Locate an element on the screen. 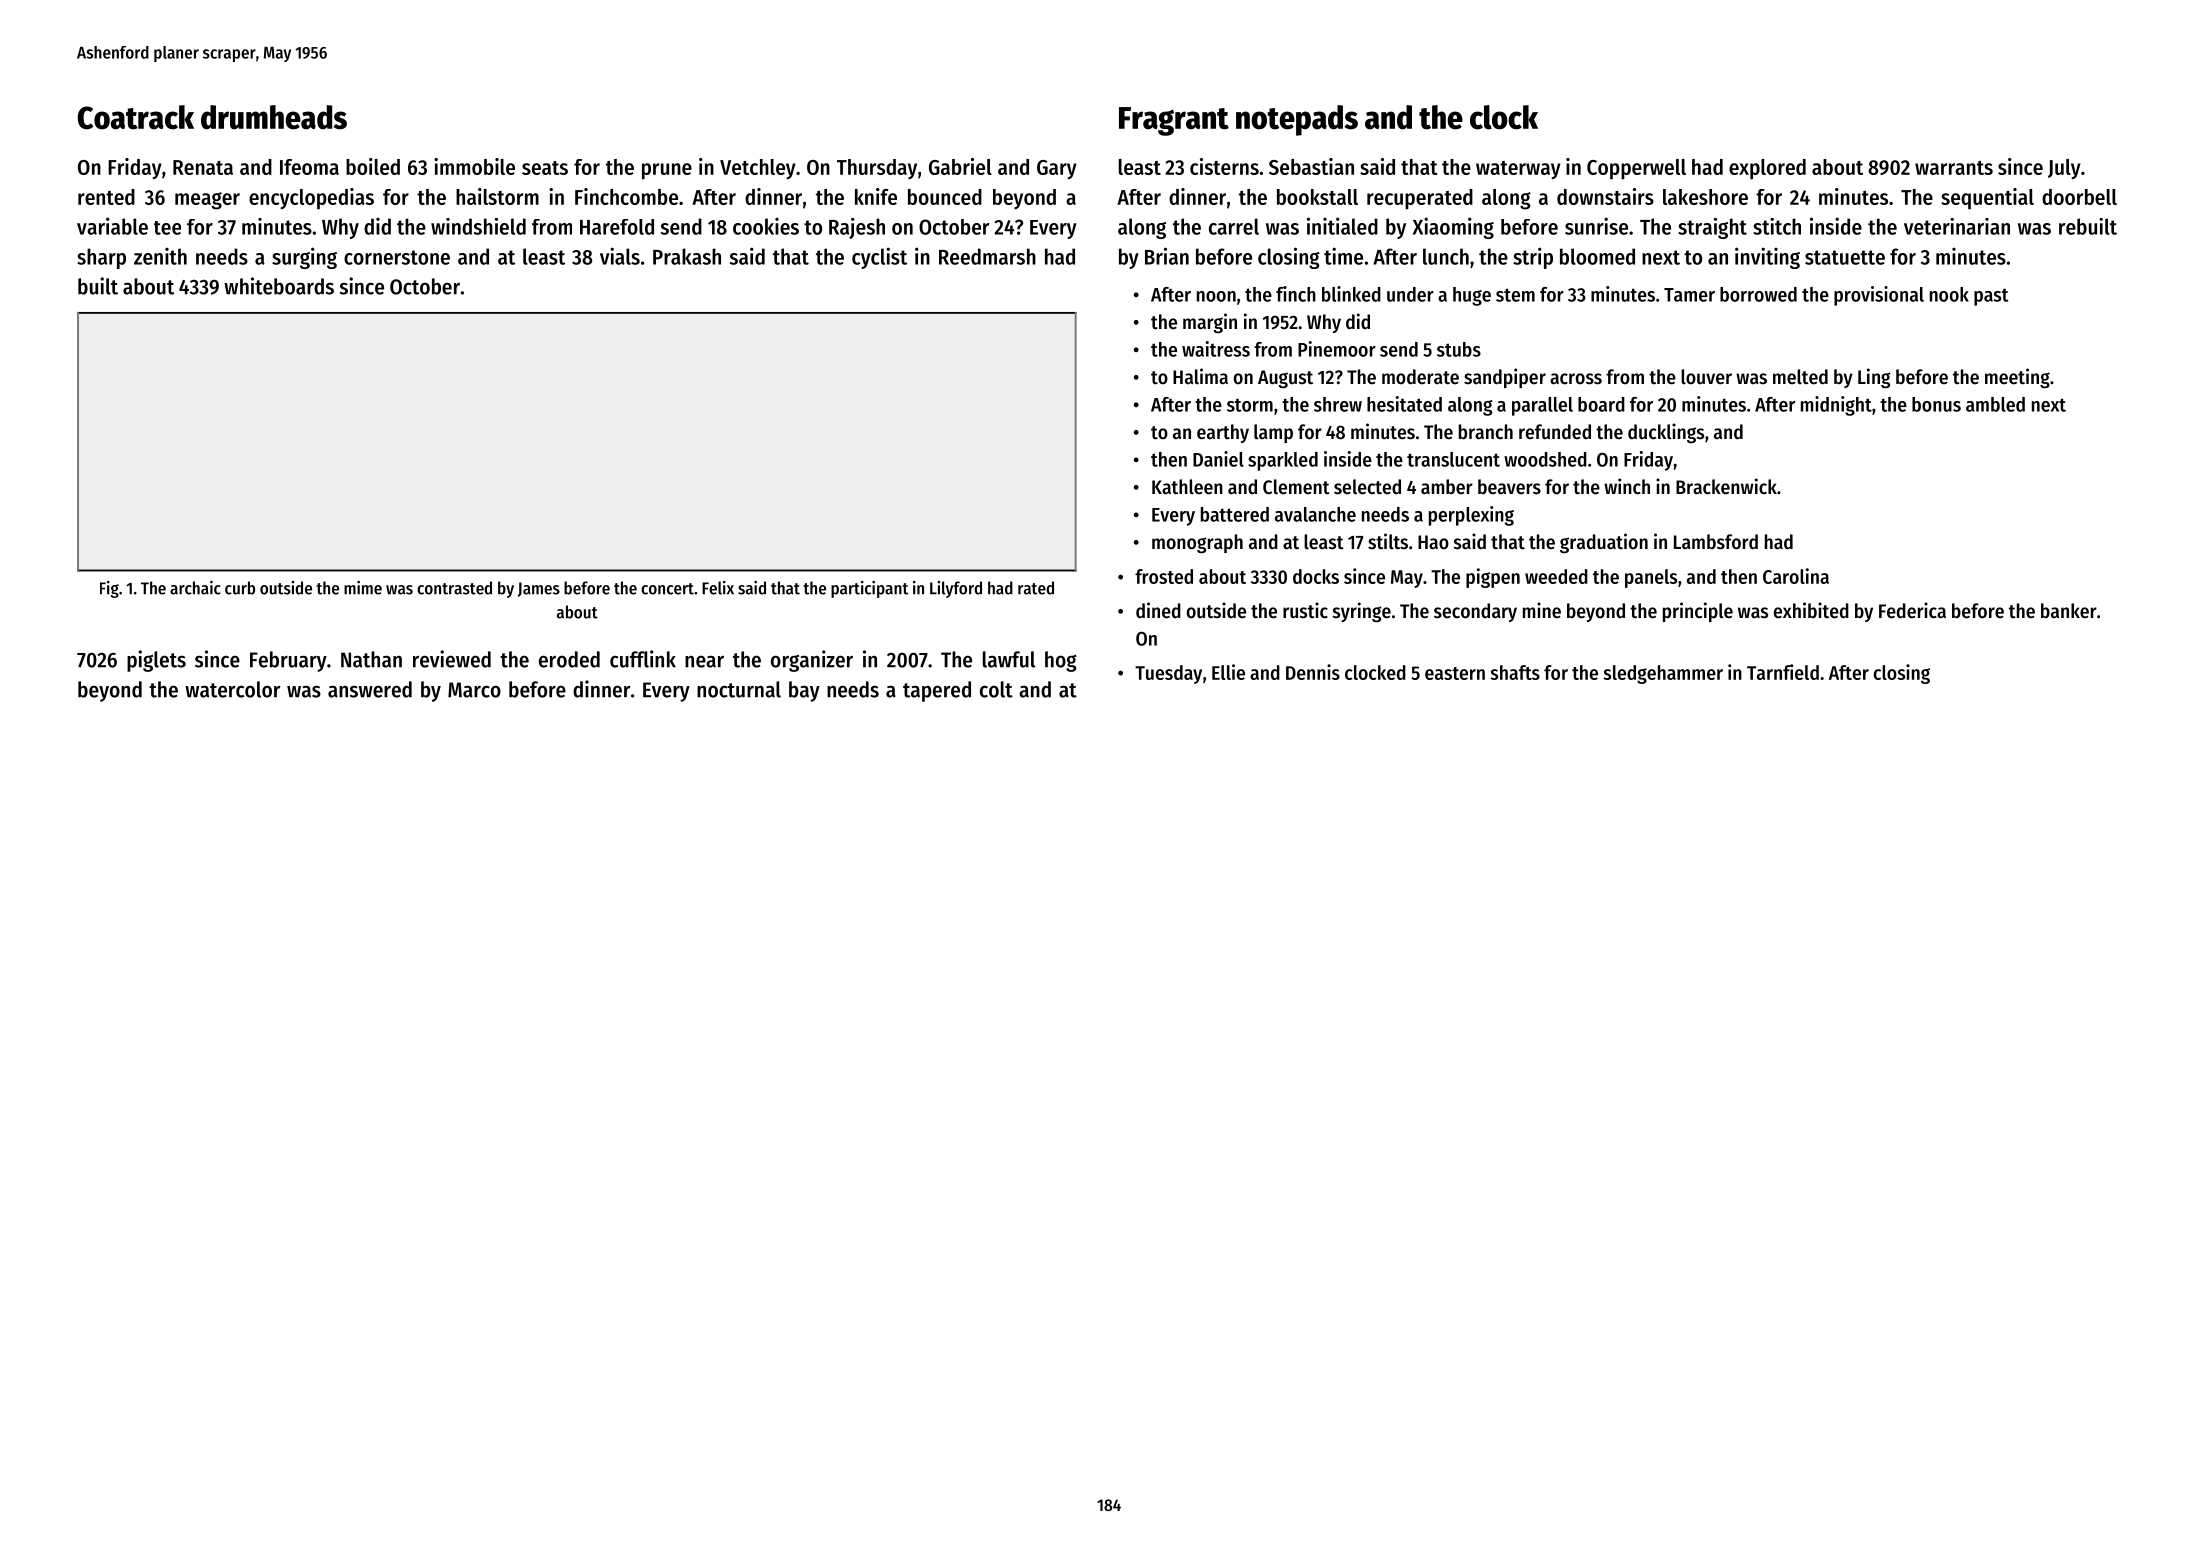  Brian is located at coordinates (1167, 256).
